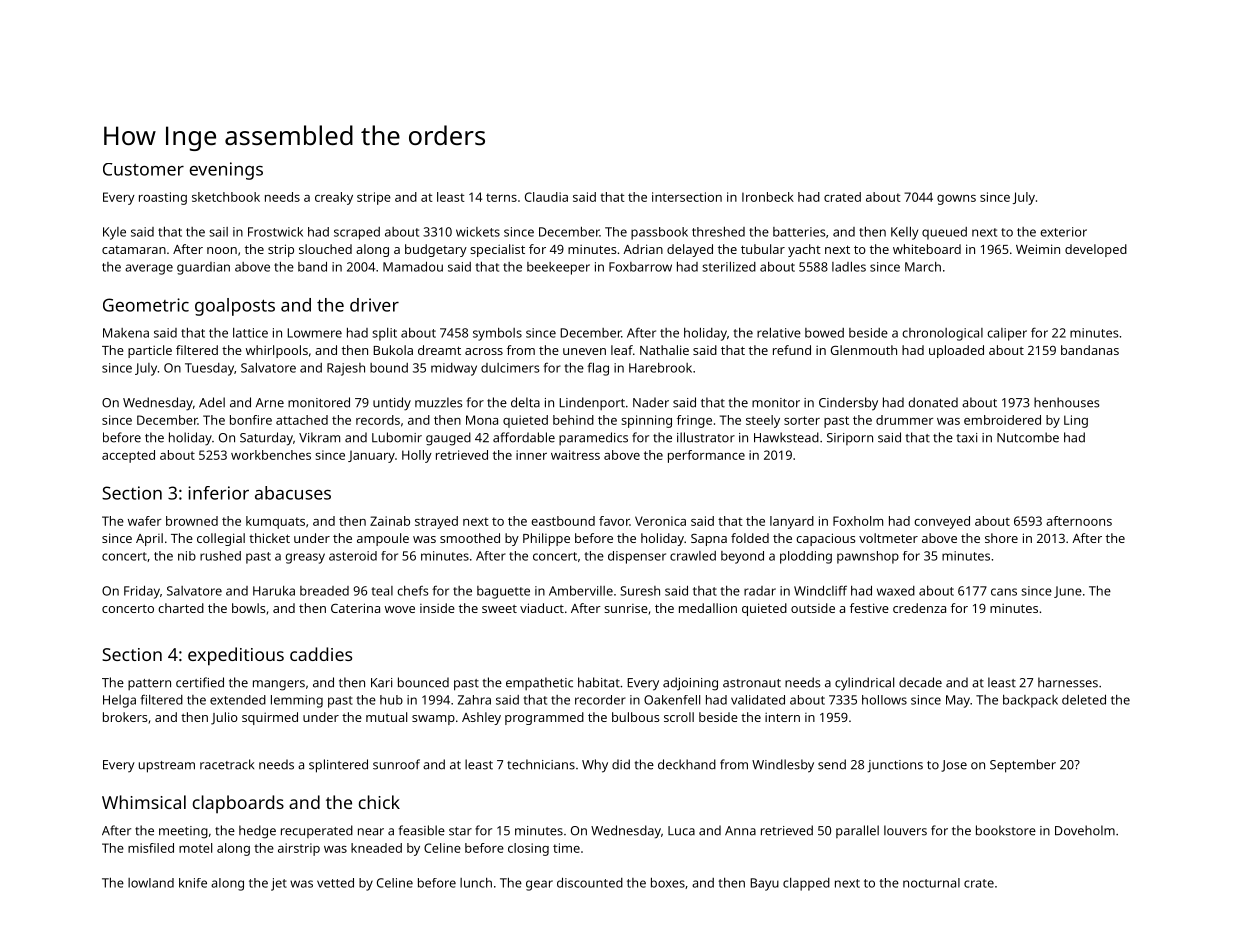 The image size is (1233, 952). What do you see at coordinates (706, 456) in the screenshot?
I see `performance` at bounding box center [706, 456].
